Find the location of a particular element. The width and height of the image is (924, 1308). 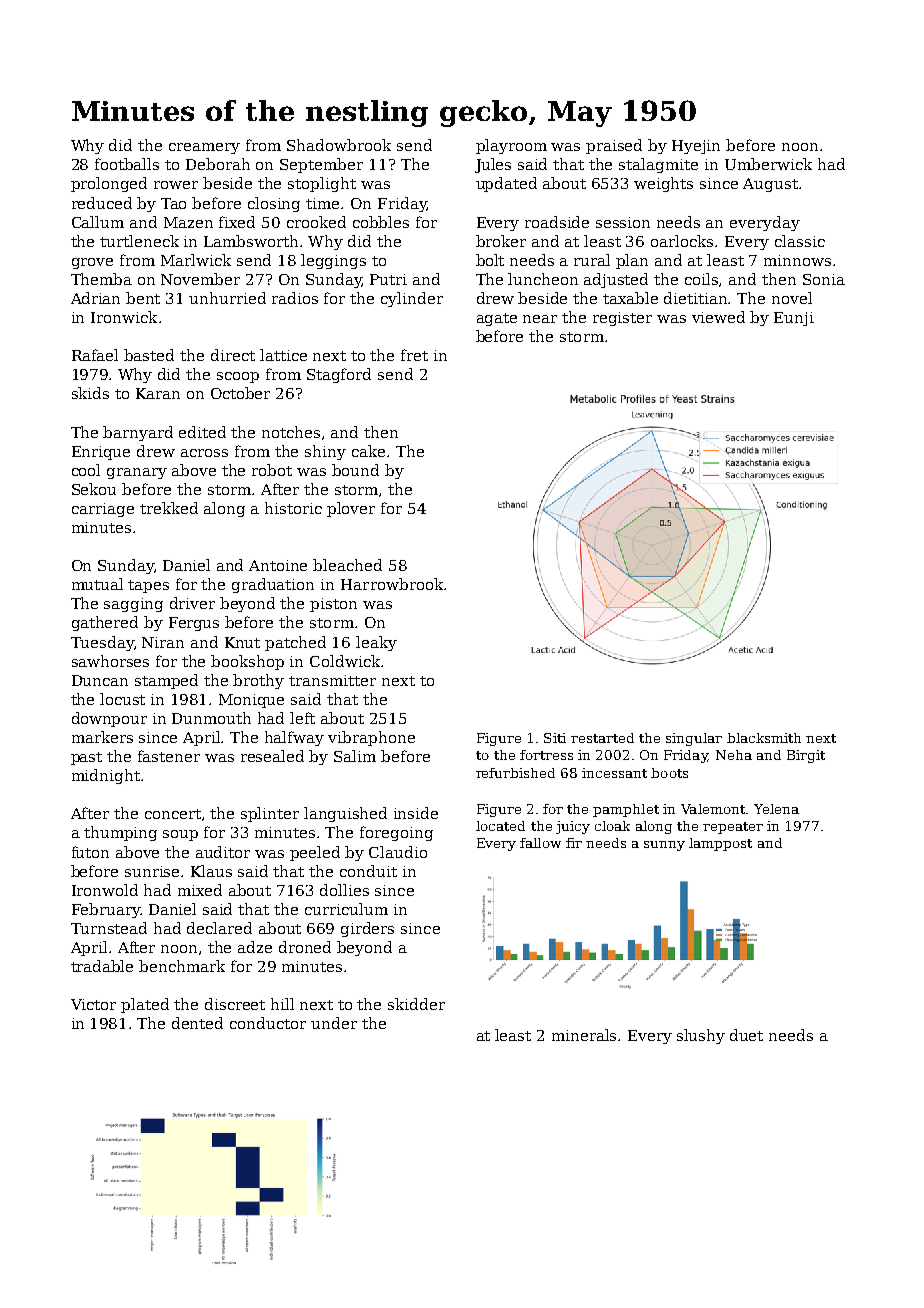

Salim is located at coordinates (355, 756).
